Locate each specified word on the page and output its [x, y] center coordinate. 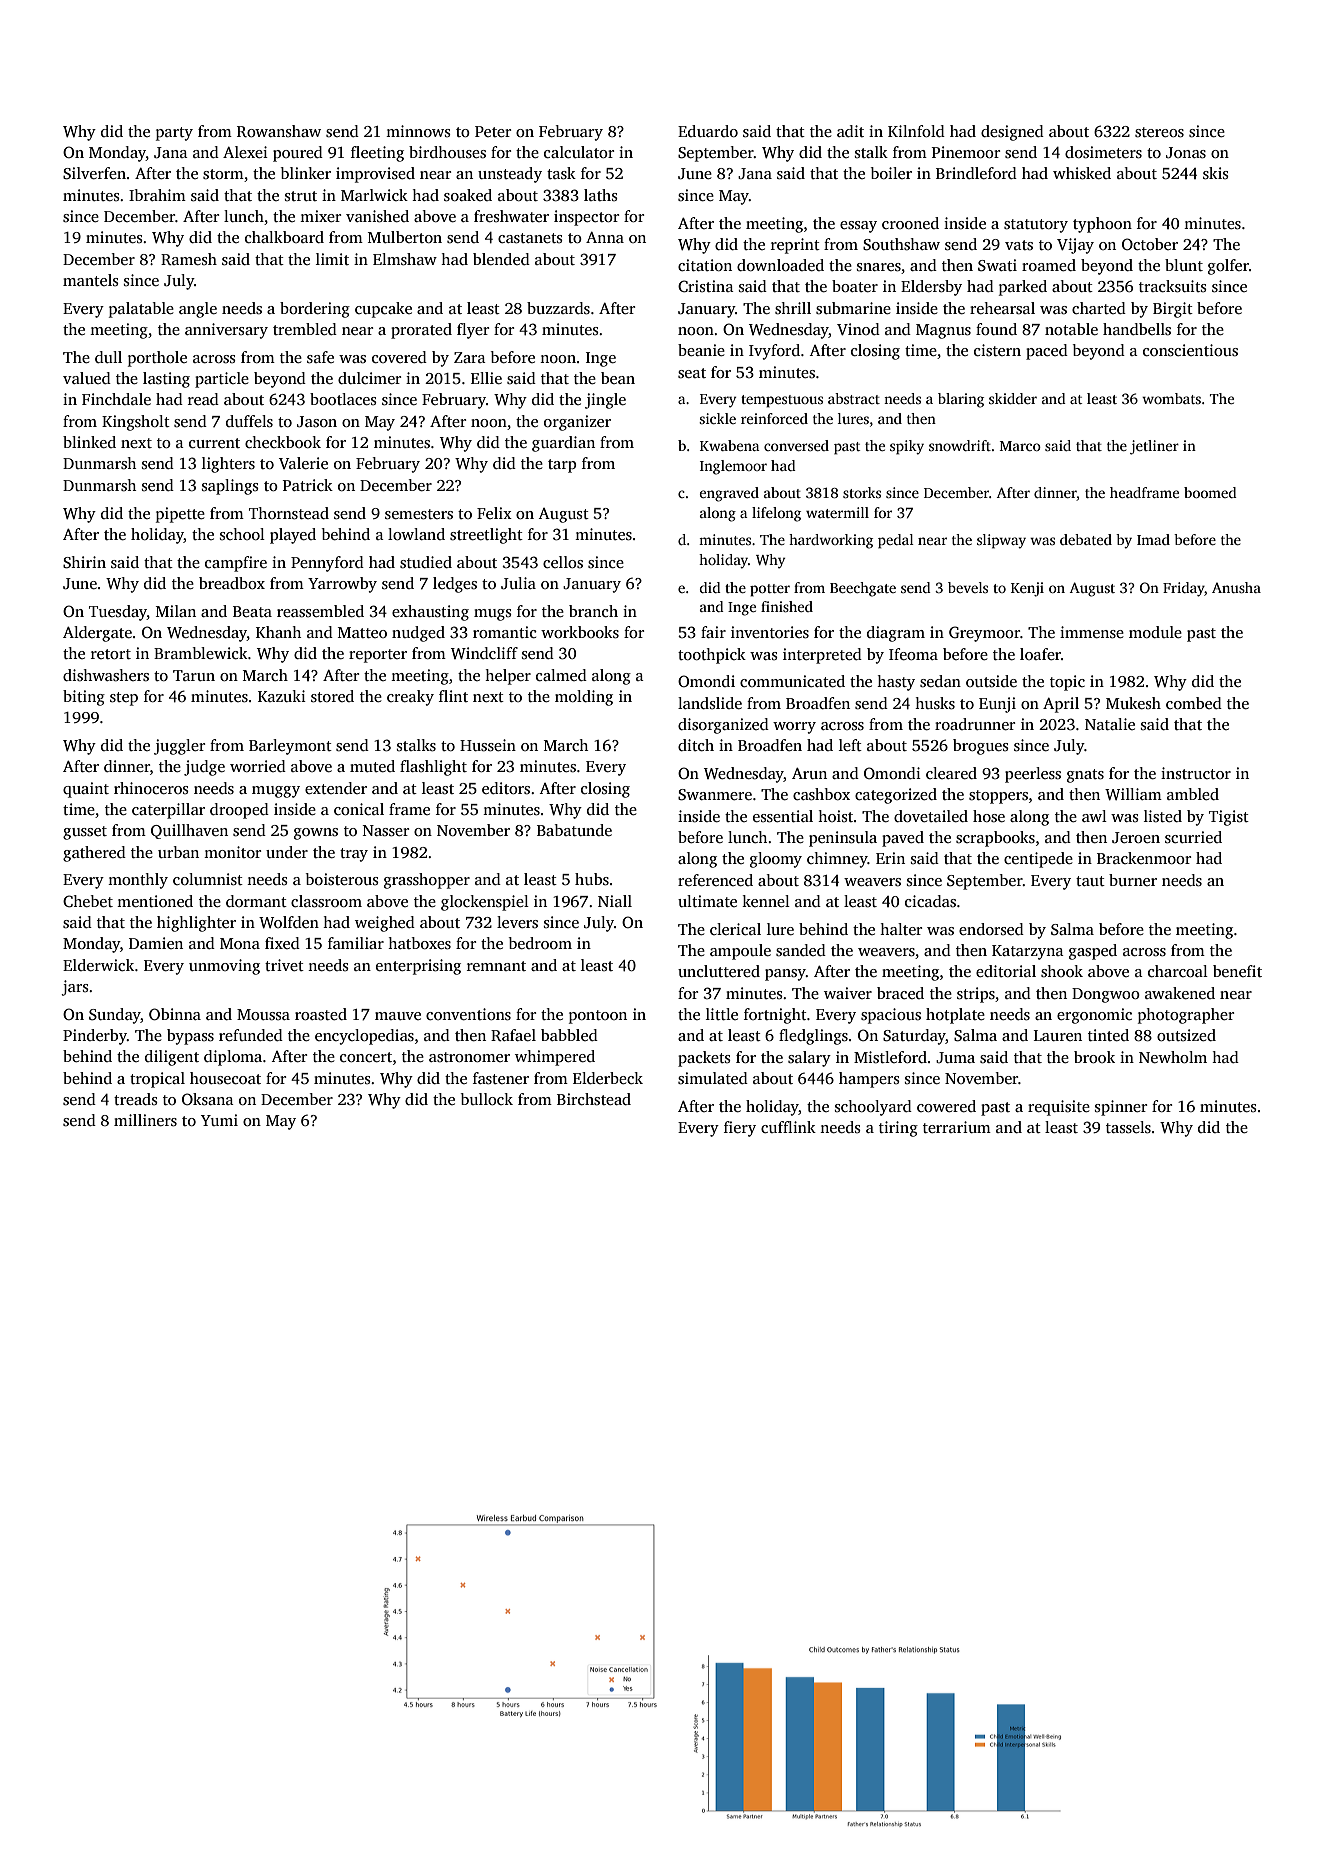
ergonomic [1094, 1016]
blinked [89, 442]
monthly [138, 881]
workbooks [580, 632]
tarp [562, 466]
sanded [801, 950]
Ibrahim [157, 195]
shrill [793, 308]
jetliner [1154, 447]
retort [111, 654]
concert [366, 1057]
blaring [961, 400]
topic [1067, 683]
